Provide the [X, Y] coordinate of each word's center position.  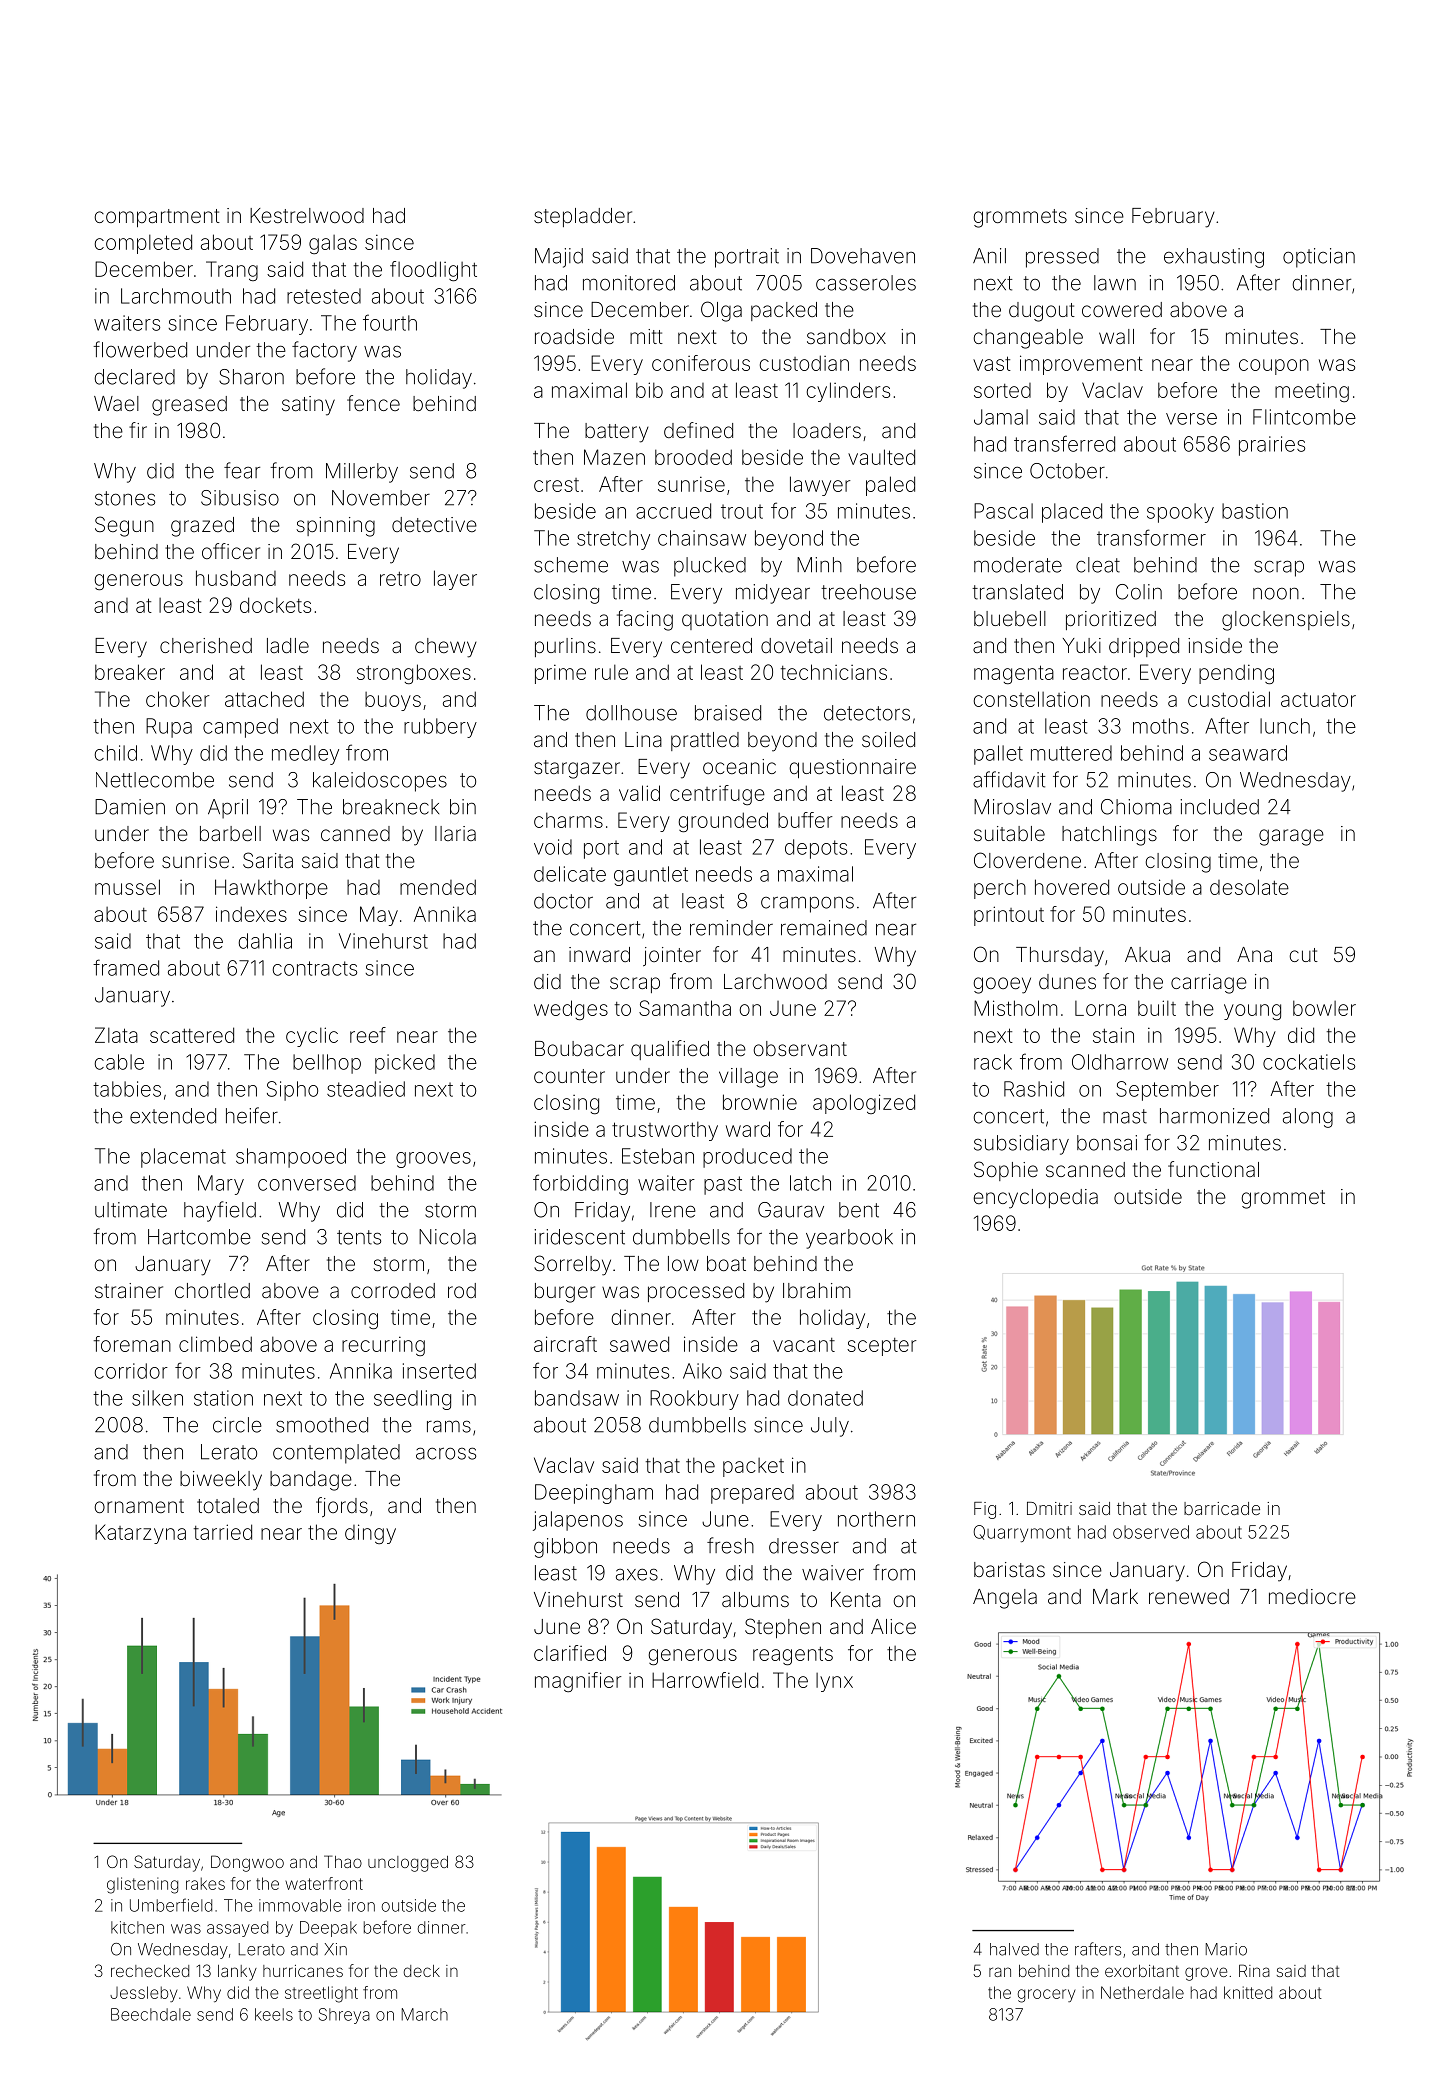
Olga [721, 311]
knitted [1248, 1992]
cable [119, 1062]
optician [1319, 258]
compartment [157, 218]
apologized [864, 1104]
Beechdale [151, 2014]
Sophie [1006, 1171]
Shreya [344, 2016]
